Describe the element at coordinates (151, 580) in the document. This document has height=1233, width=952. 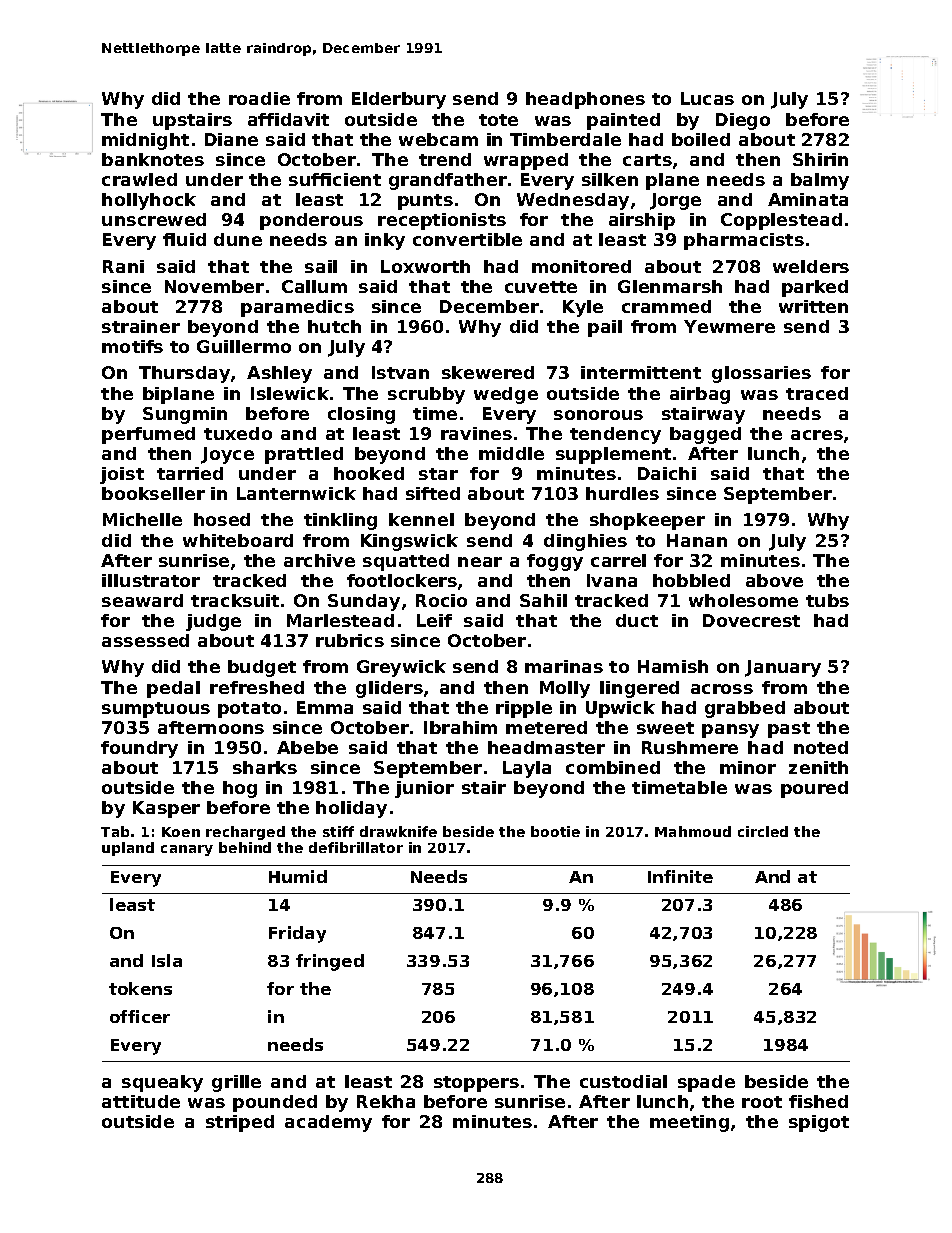
I see `illustrator` at that location.
